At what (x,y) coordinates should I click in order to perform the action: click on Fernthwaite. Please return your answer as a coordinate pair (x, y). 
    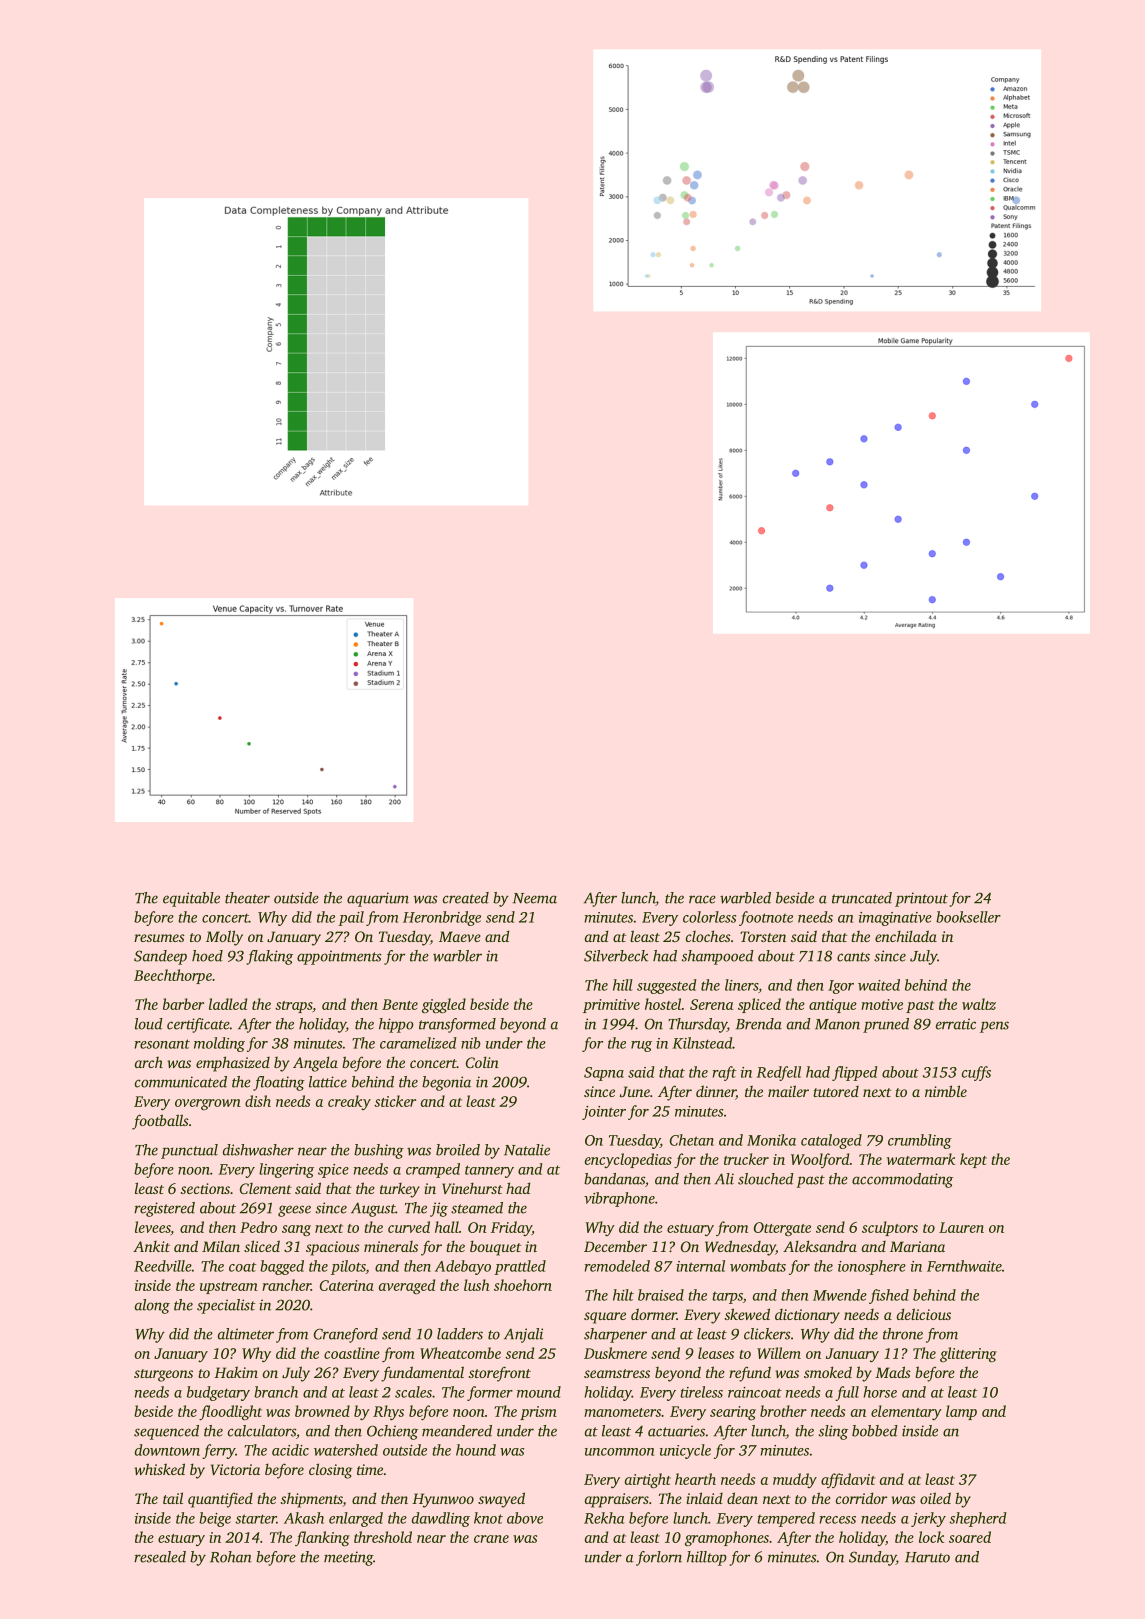
    Looking at the image, I should click on (964, 1266).
